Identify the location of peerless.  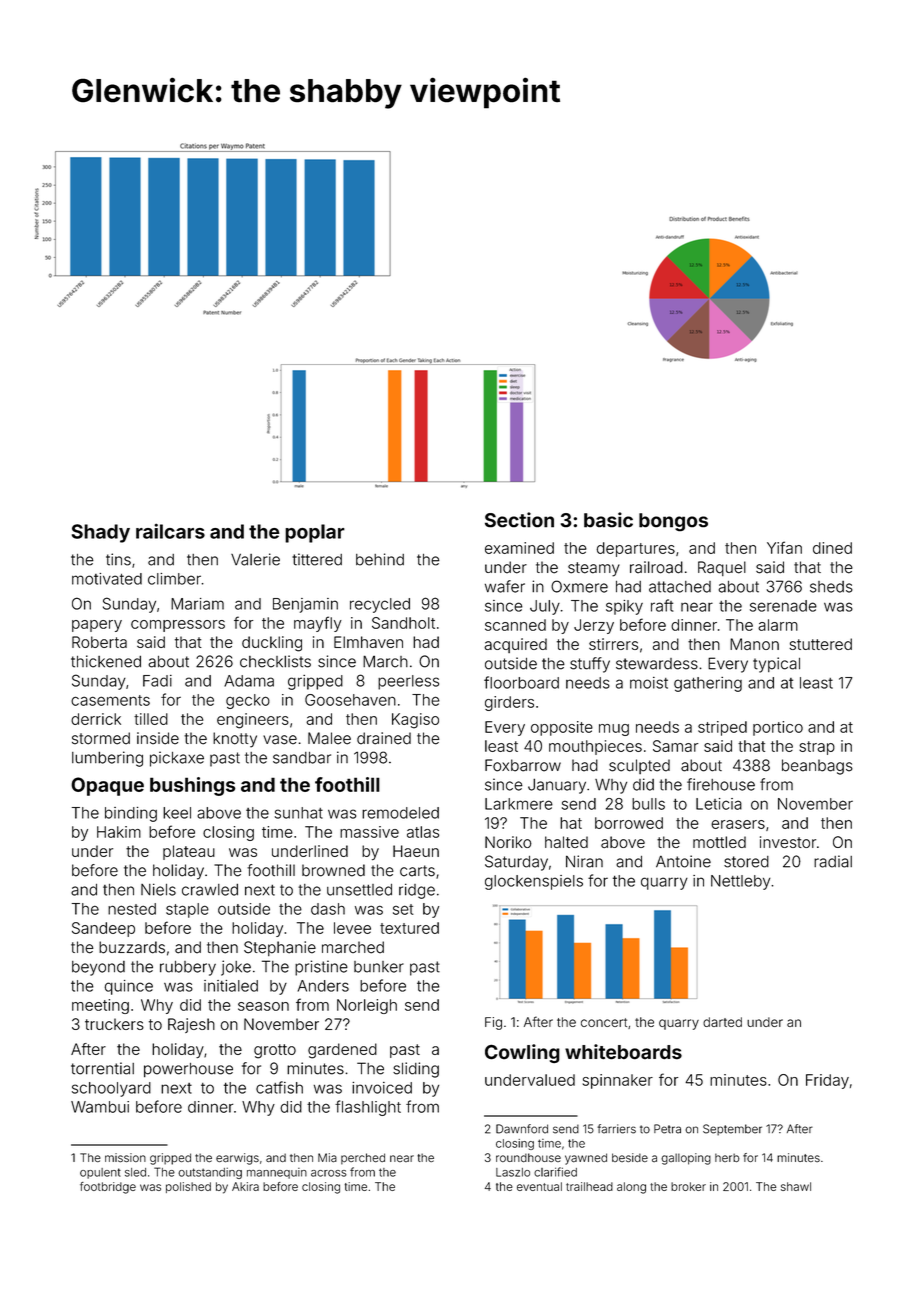
(408, 682).
